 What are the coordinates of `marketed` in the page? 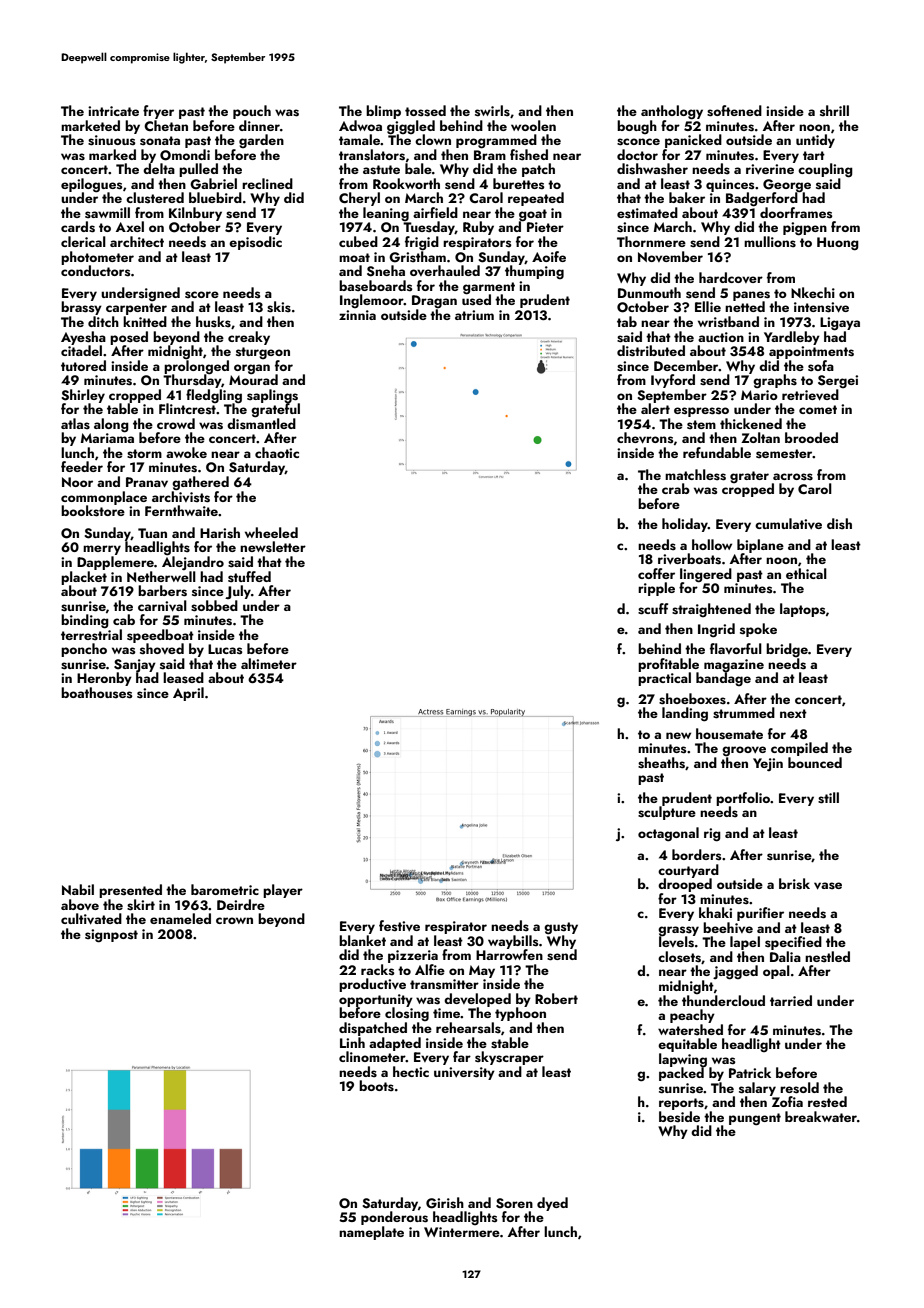 It's located at (90, 125).
